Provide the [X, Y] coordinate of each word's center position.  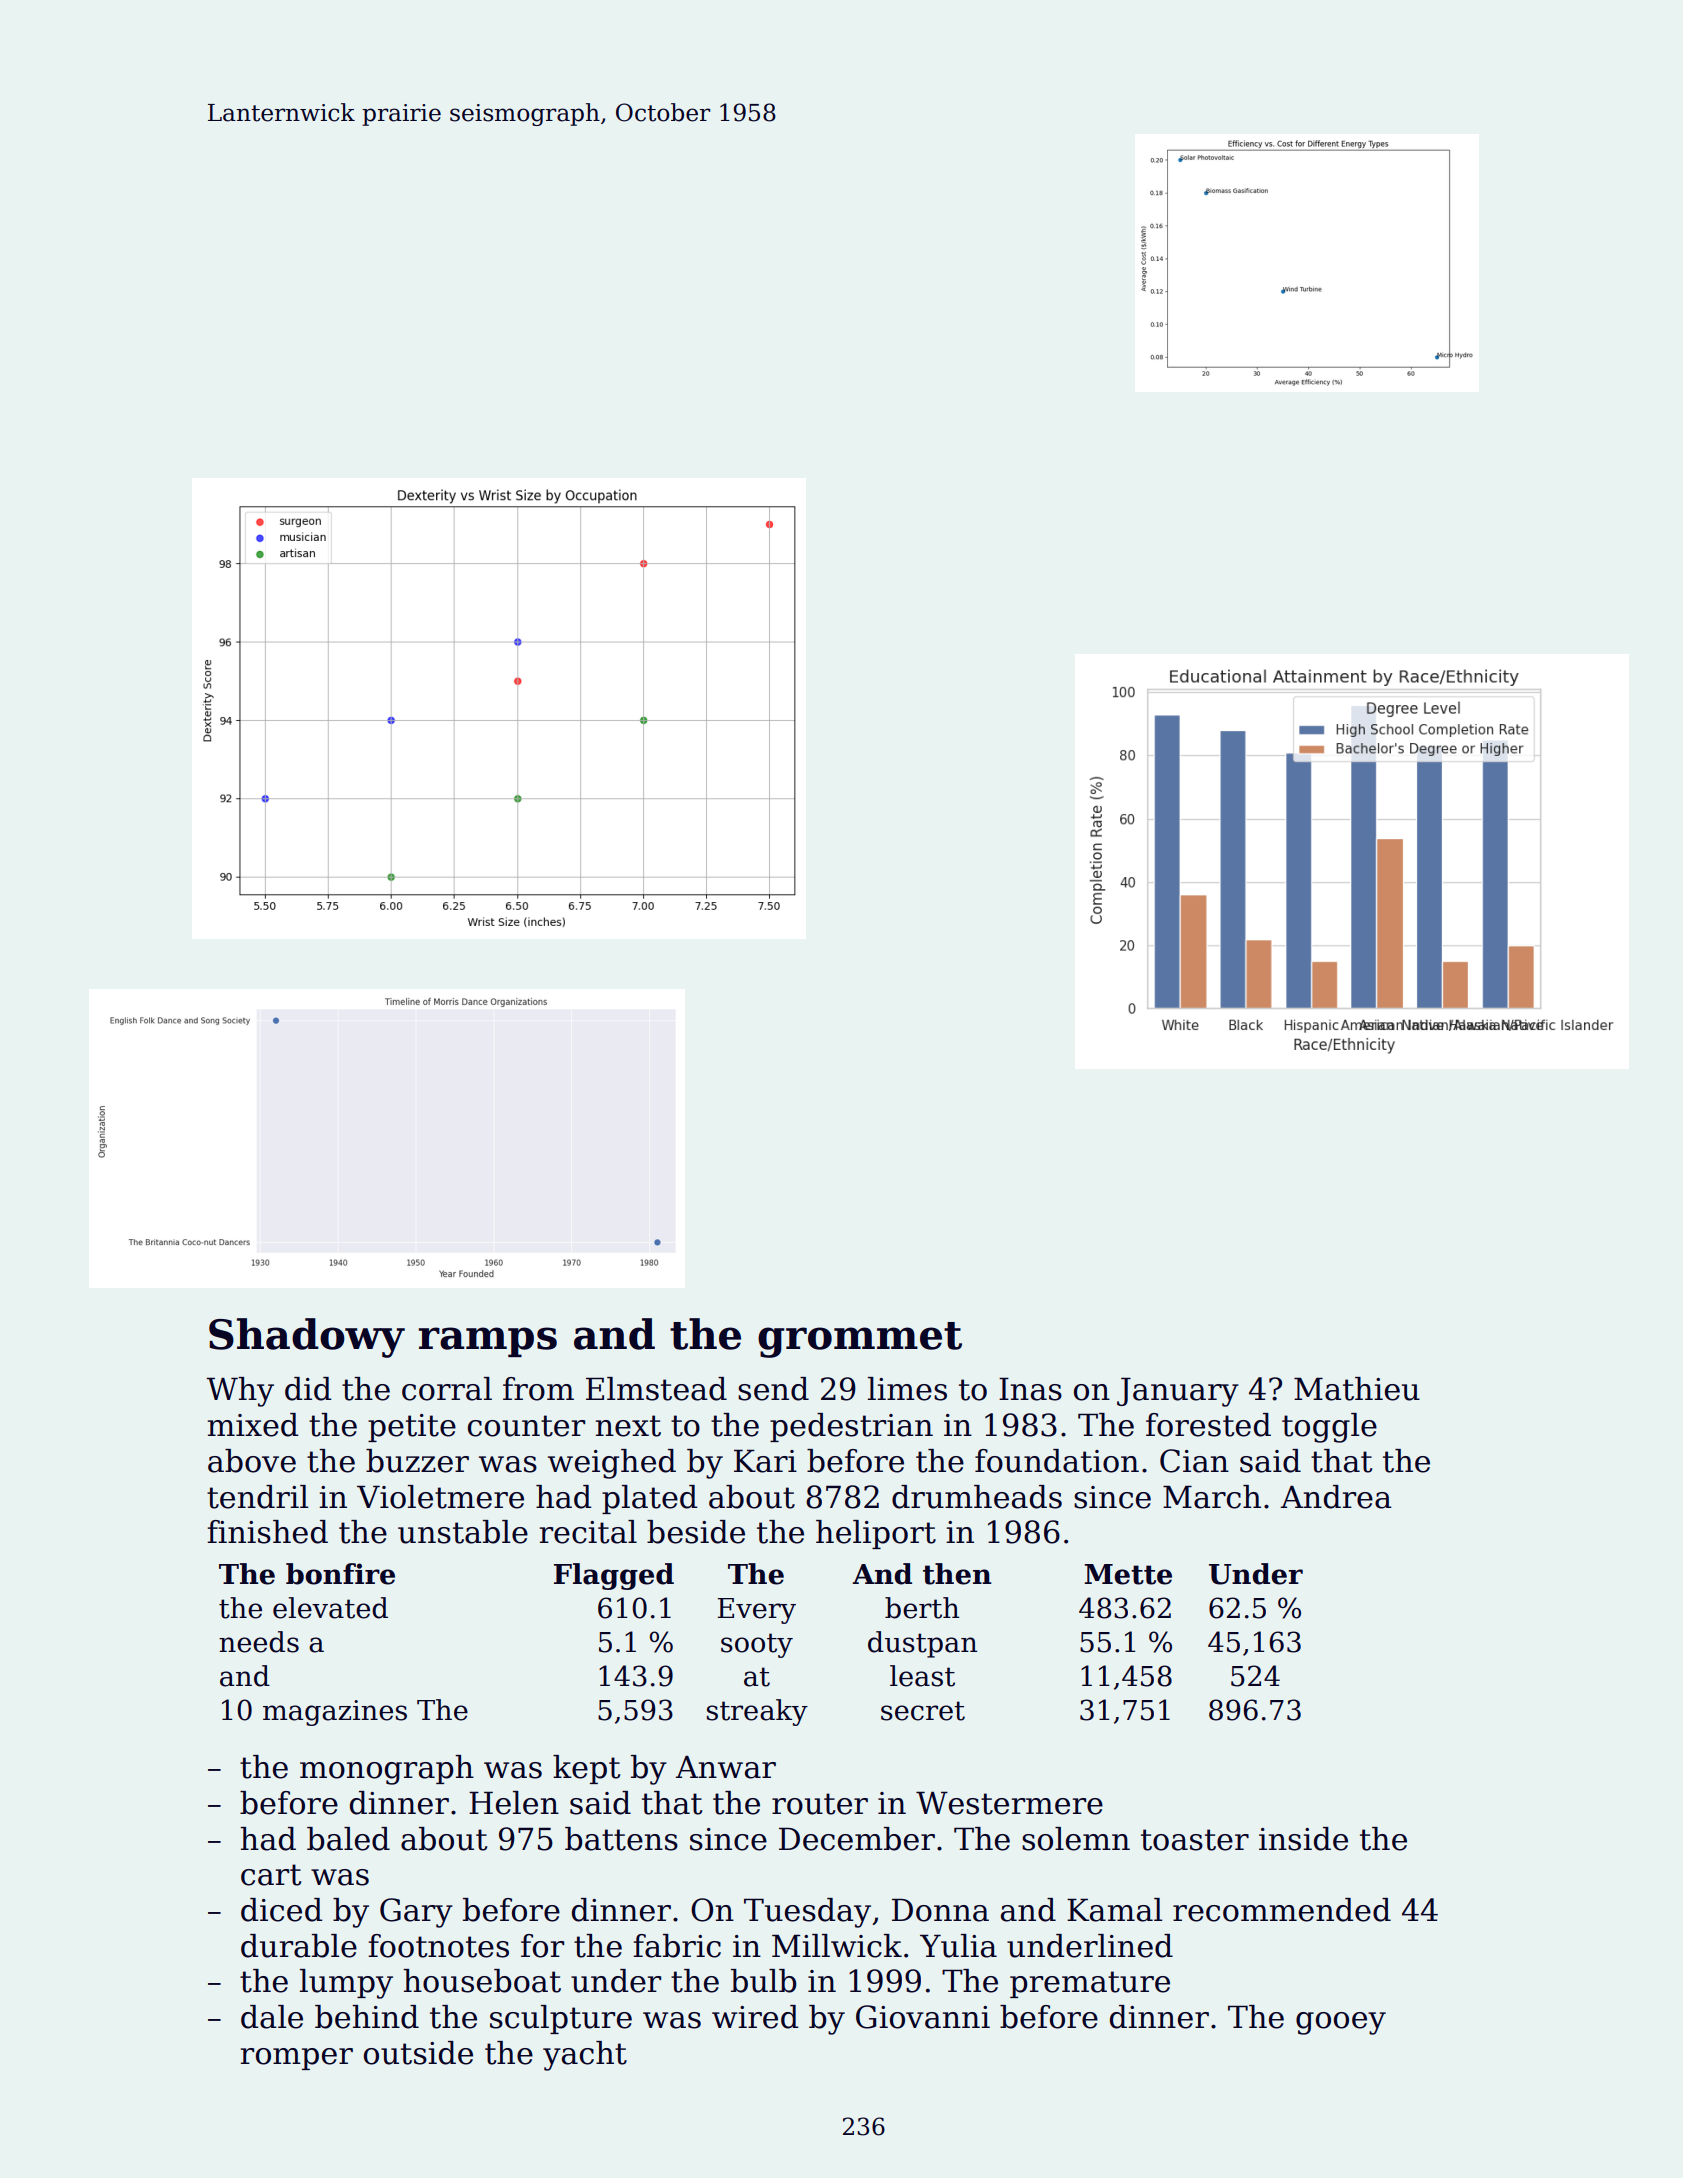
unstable [463, 1532]
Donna [940, 1910]
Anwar [726, 1767]
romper [297, 2059]
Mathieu [1357, 1389]
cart [271, 1875]
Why [240, 1392]
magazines [335, 1713]
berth [922, 1608]
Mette [1128, 1574]
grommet [860, 1340]
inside [1303, 1839]
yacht [585, 2056]
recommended [1282, 1910]
